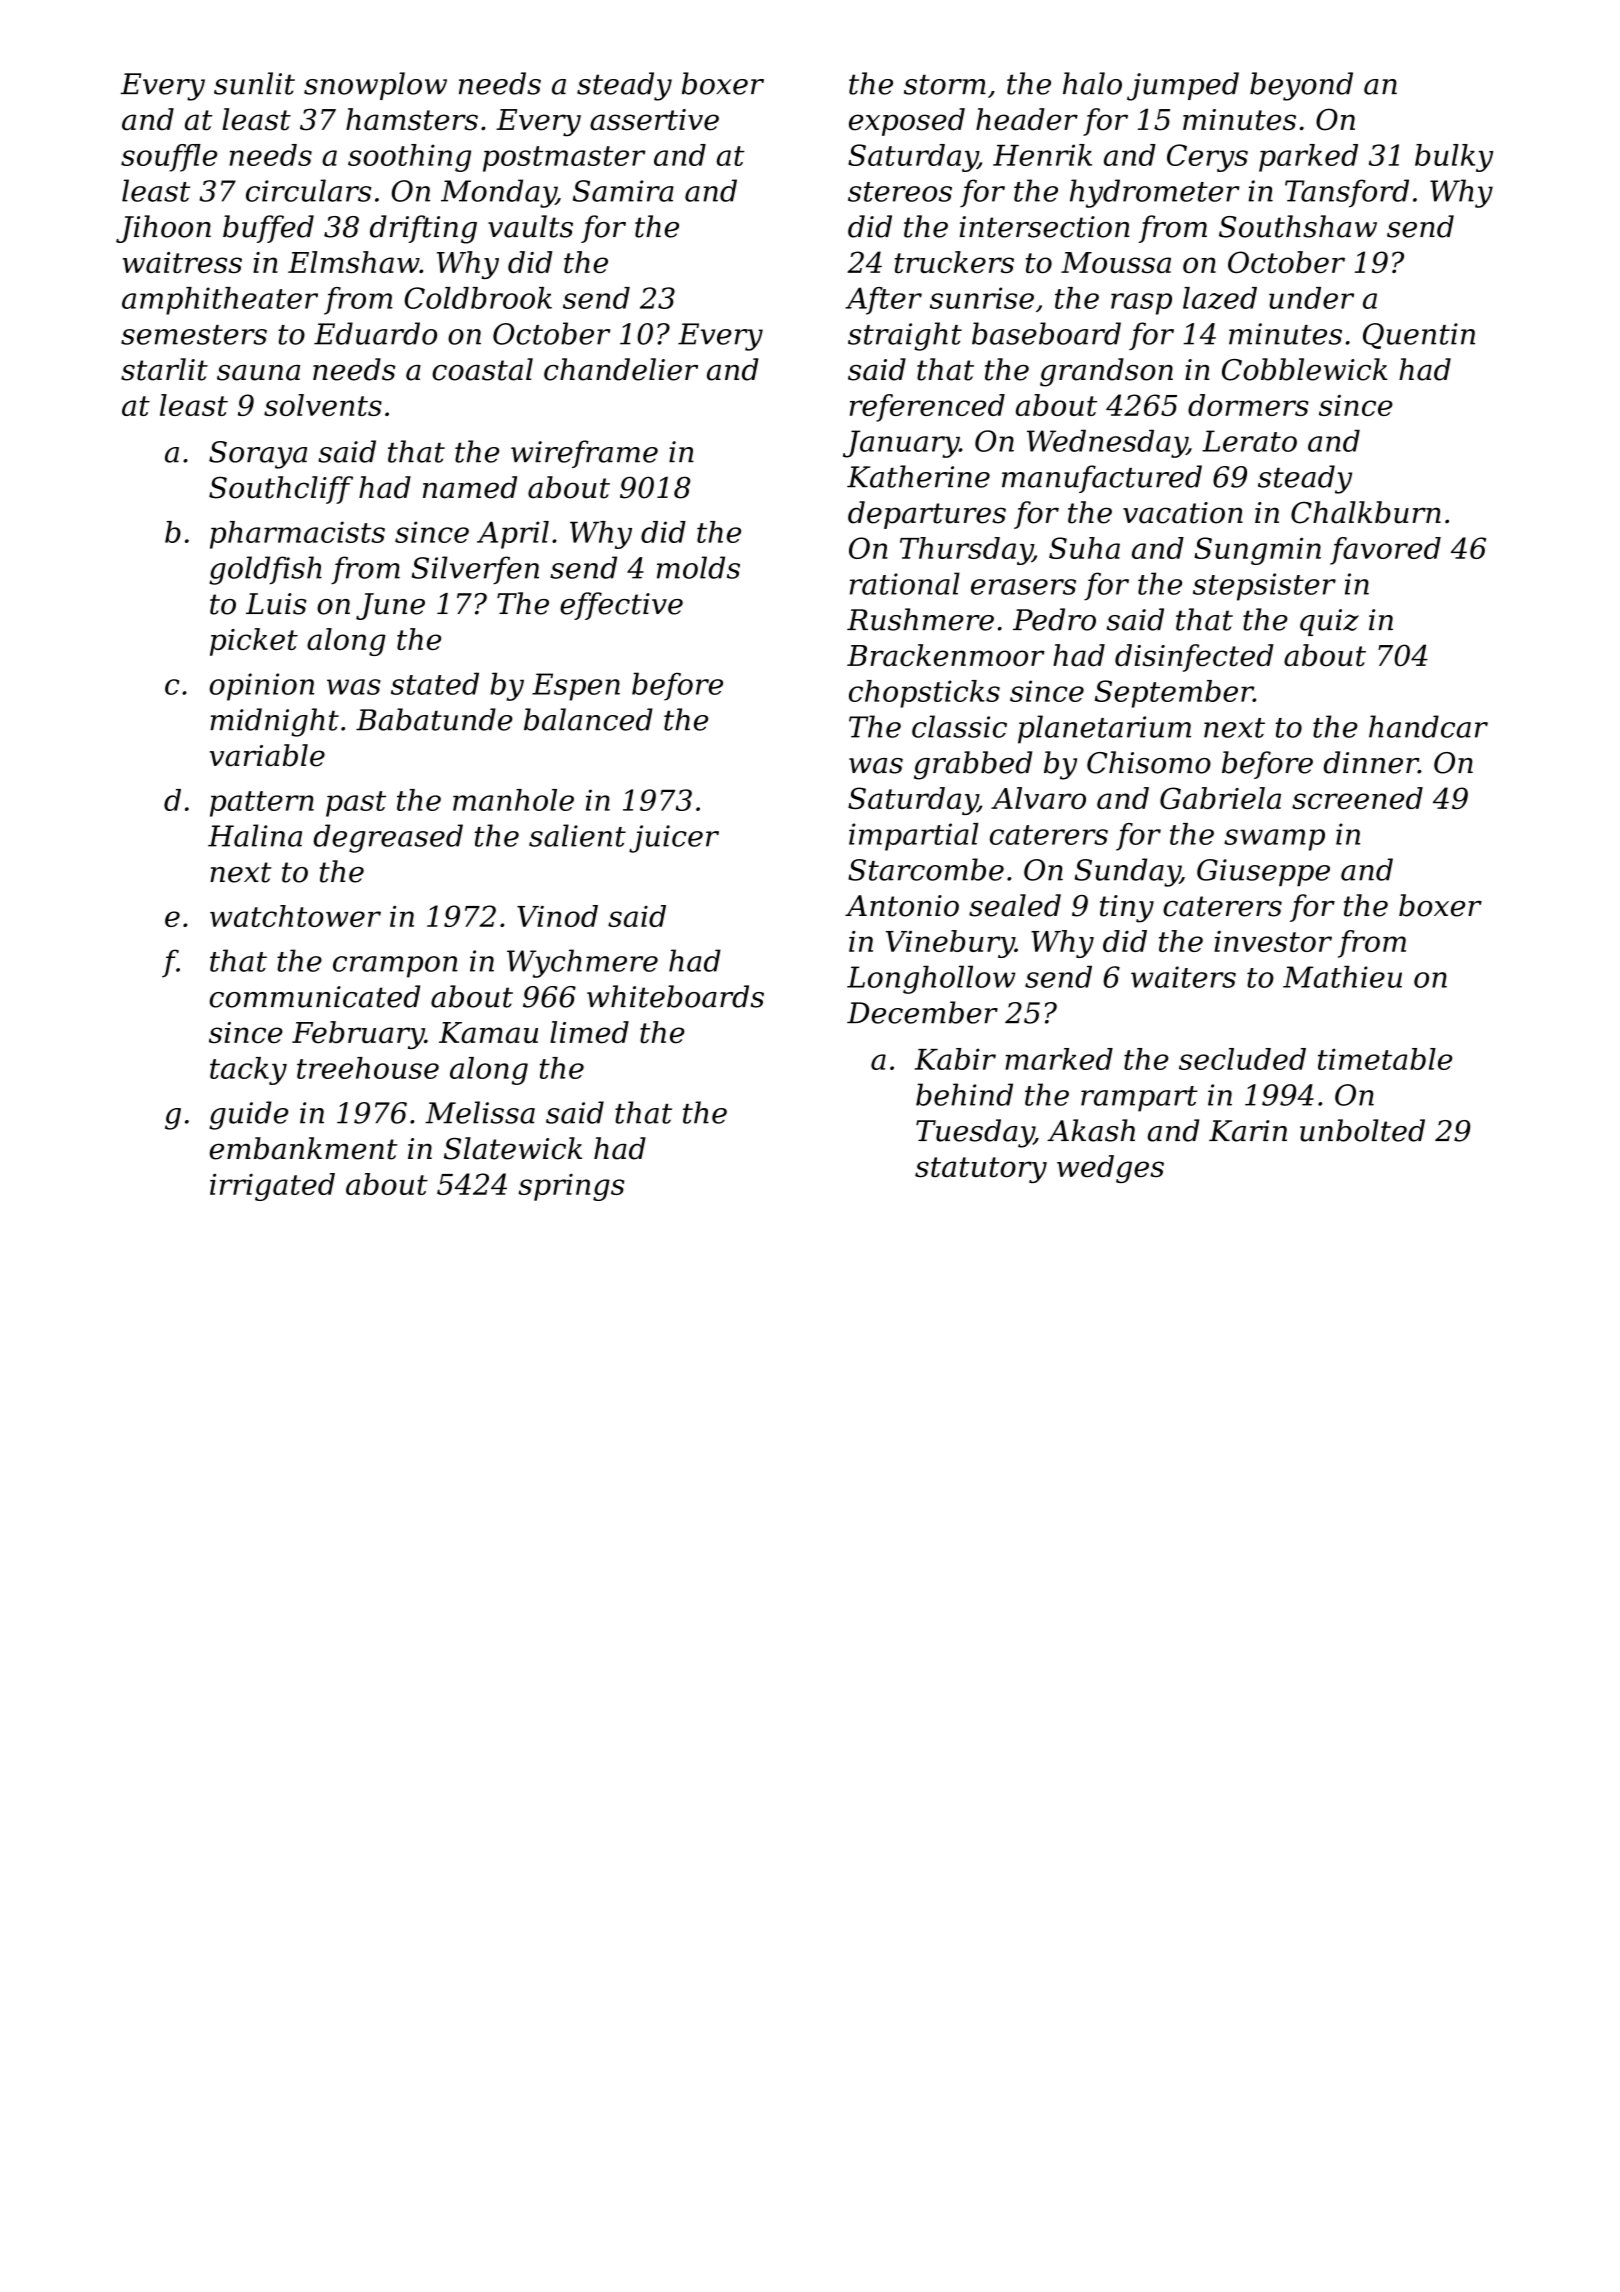  Describe the element at coordinates (1371, 762) in the screenshot. I see `dinner` at that location.
